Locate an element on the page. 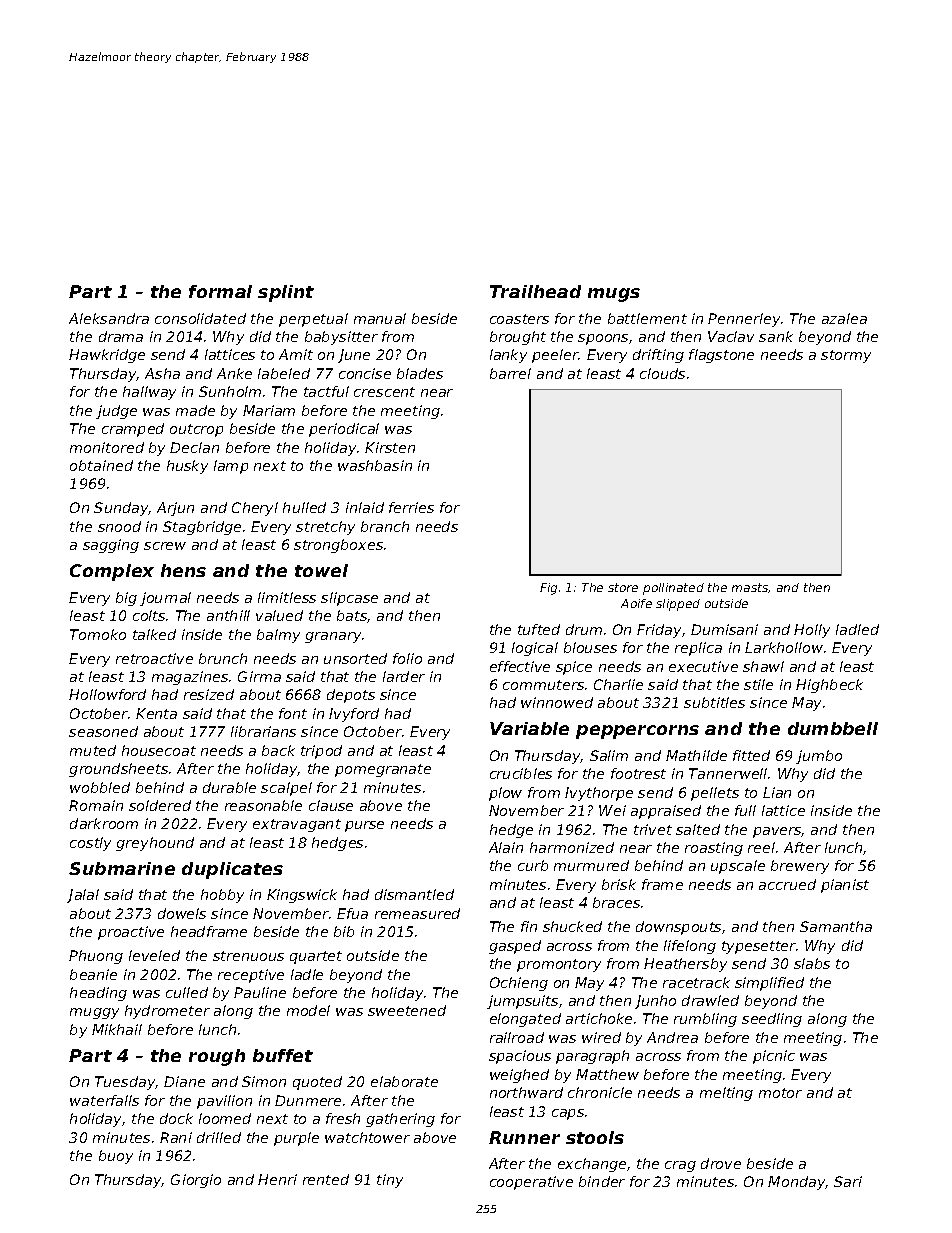 The height and width of the document is (1233, 952). Cheryl is located at coordinates (255, 509).
